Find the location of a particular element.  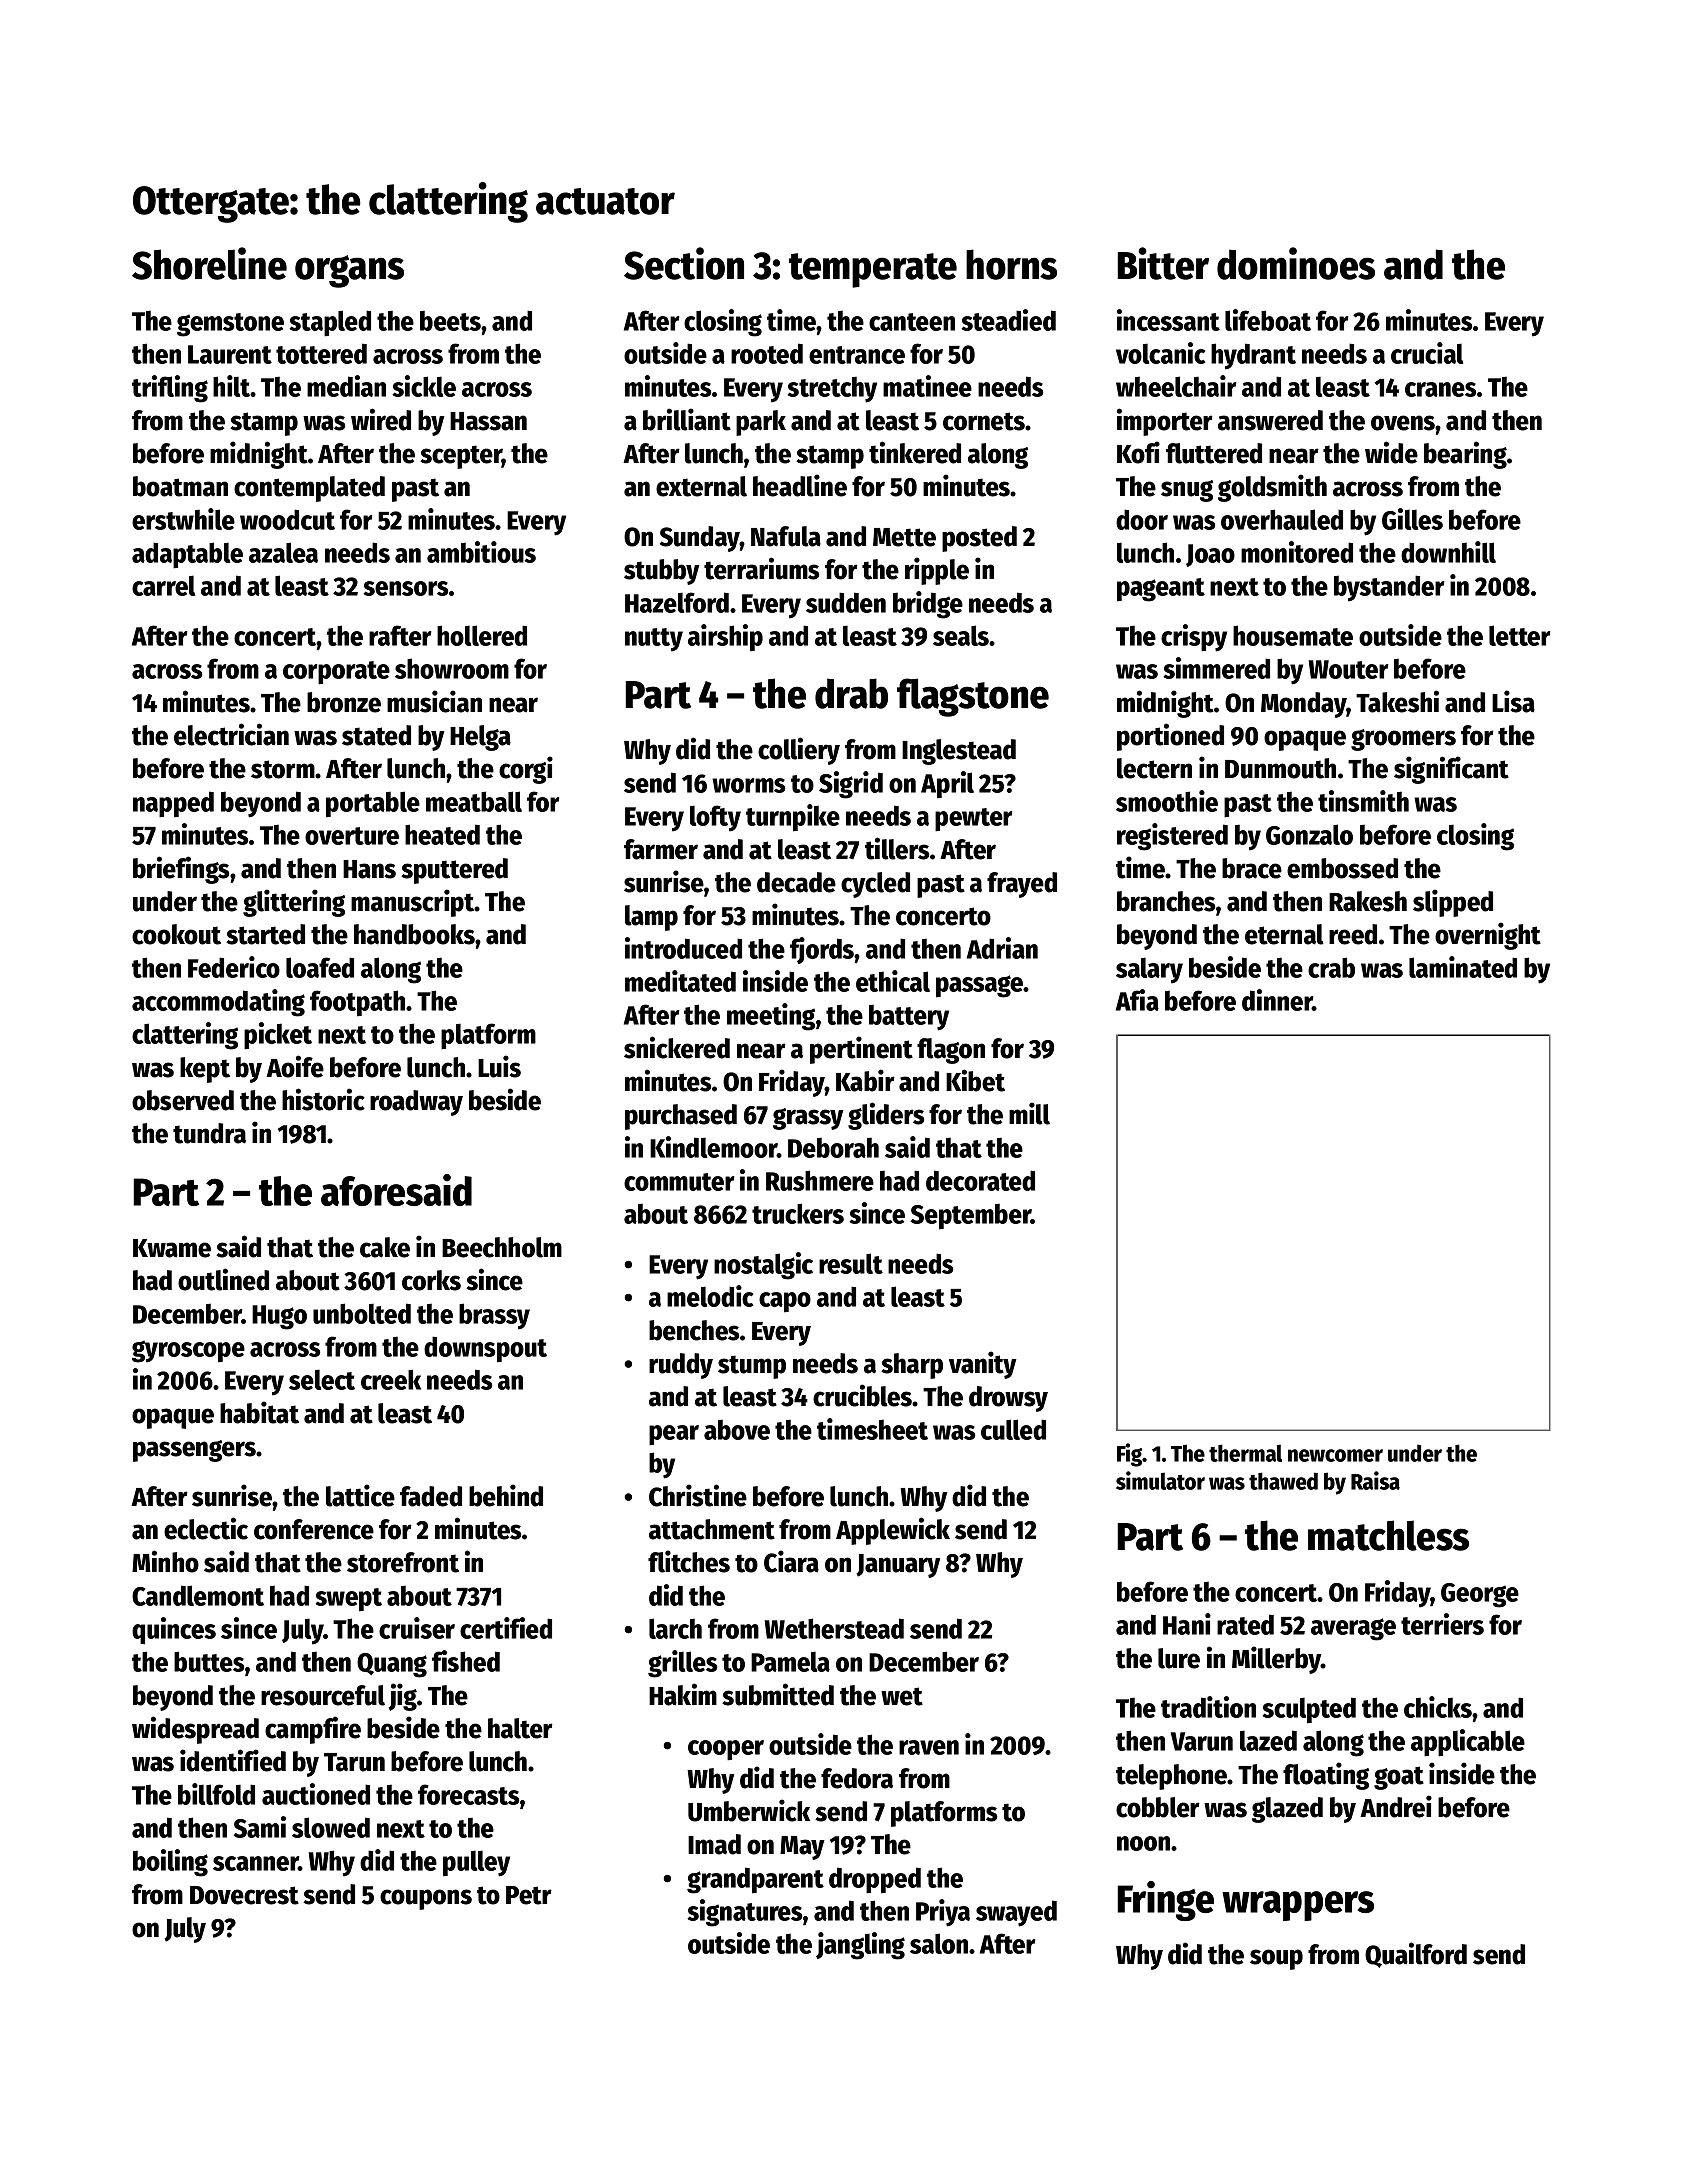

laminated is located at coordinates (1463, 967).
